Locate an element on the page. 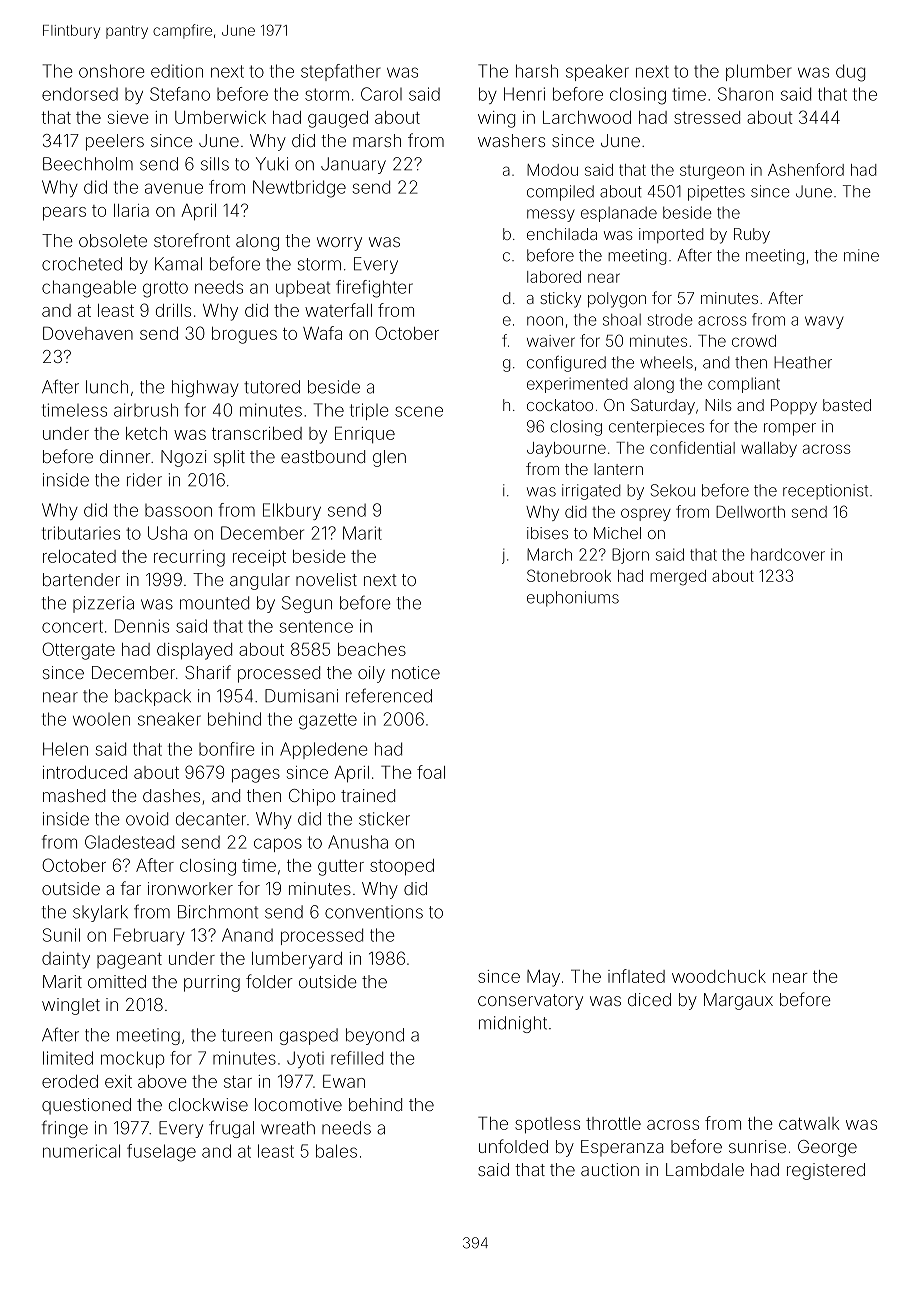 This image has width=924, height=1308. novelist is located at coordinates (326, 579).
